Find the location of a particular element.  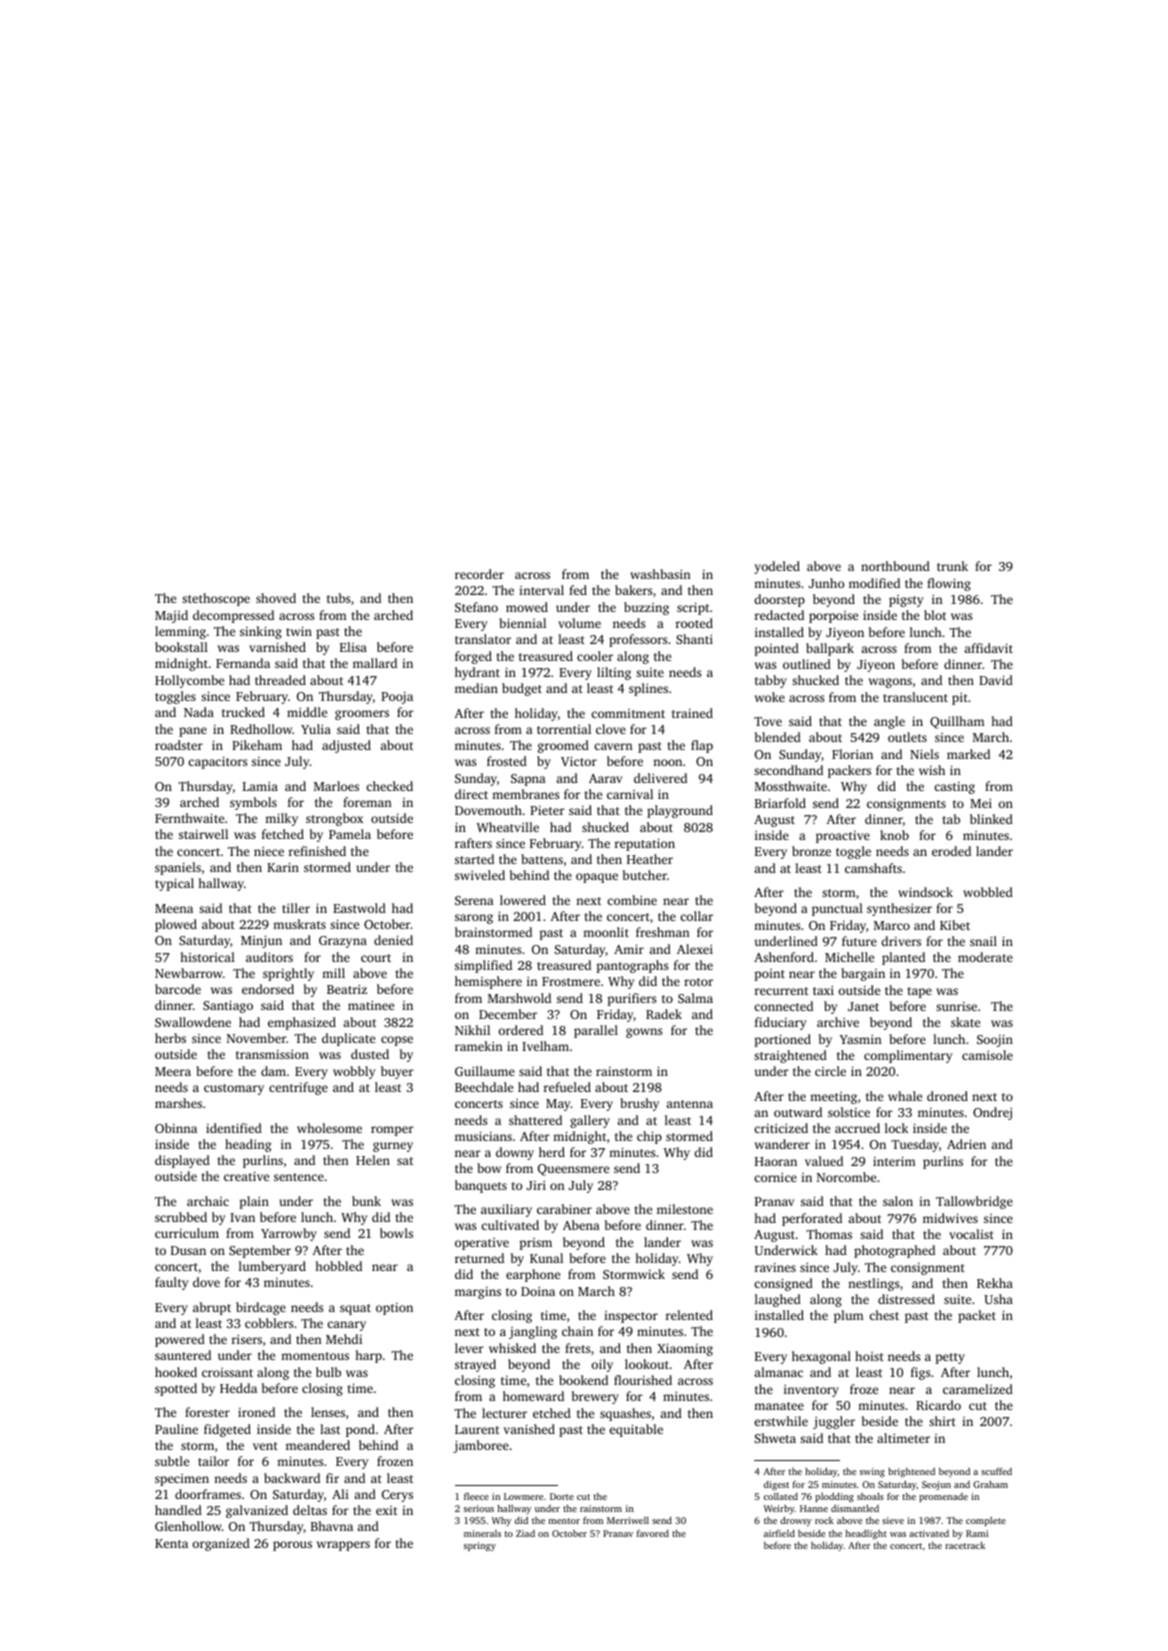

antenna is located at coordinates (689, 1104).
